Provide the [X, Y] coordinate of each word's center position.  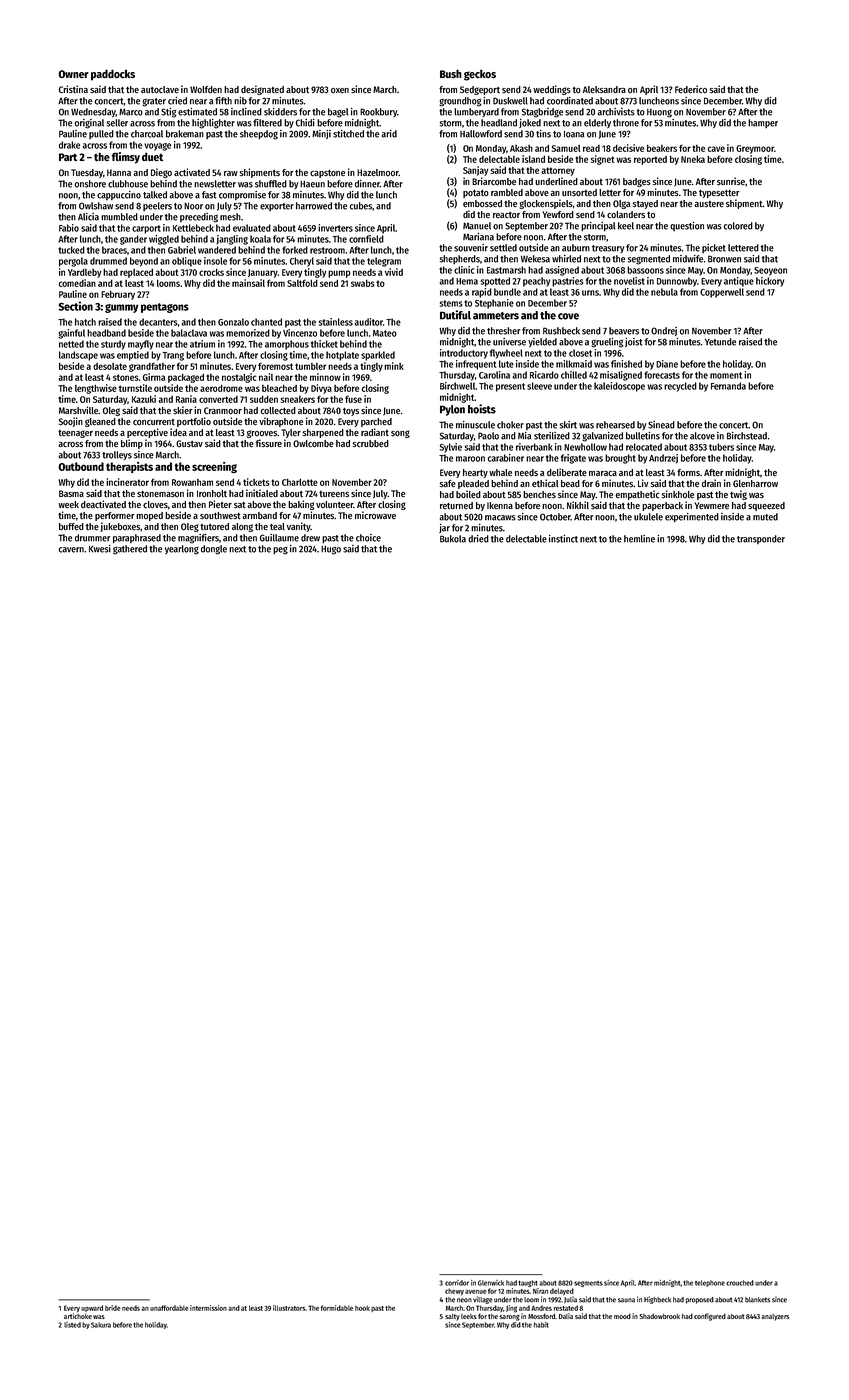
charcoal [147, 134]
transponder [761, 539]
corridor [457, 1283]
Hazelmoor [378, 172]
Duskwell [510, 101]
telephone [710, 1283]
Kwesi [100, 549]
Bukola [453, 539]
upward [92, 1308]
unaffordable [169, 1308]
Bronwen [724, 259]
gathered [130, 550]
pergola [73, 262]
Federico [691, 89]
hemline [639, 539]
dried [478, 539]
